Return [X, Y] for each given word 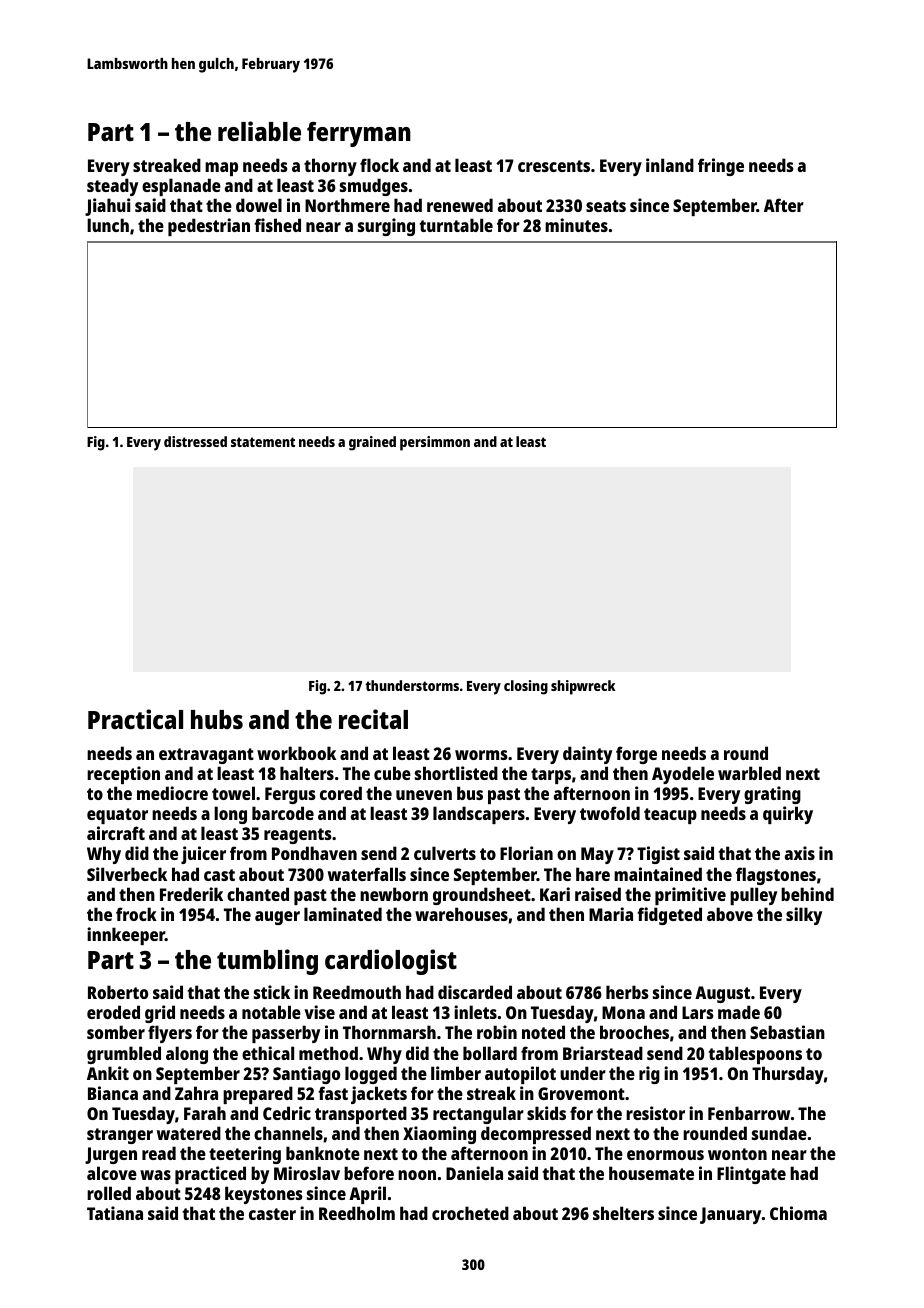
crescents [554, 166]
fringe [721, 167]
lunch [108, 225]
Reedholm [357, 1213]
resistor [655, 1113]
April [367, 1195]
